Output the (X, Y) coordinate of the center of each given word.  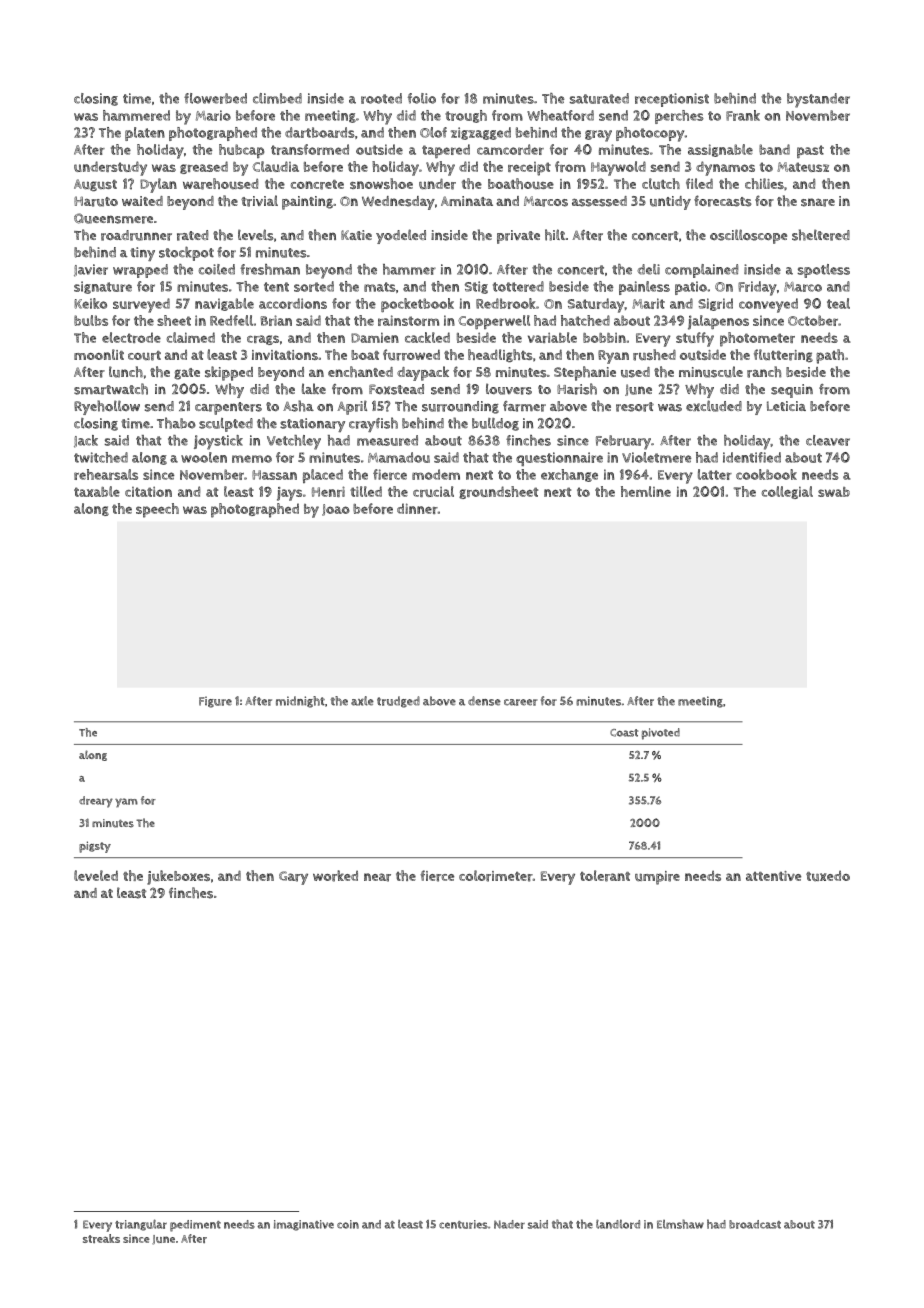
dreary (96, 802)
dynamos (725, 168)
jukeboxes (178, 877)
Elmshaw (680, 1224)
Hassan (274, 475)
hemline (646, 491)
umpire (657, 878)
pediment (195, 1226)
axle (362, 701)
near (377, 877)
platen (145, 134)
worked (335, 876)
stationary (312, 425)
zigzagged (481, 133)
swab (834, 492)
